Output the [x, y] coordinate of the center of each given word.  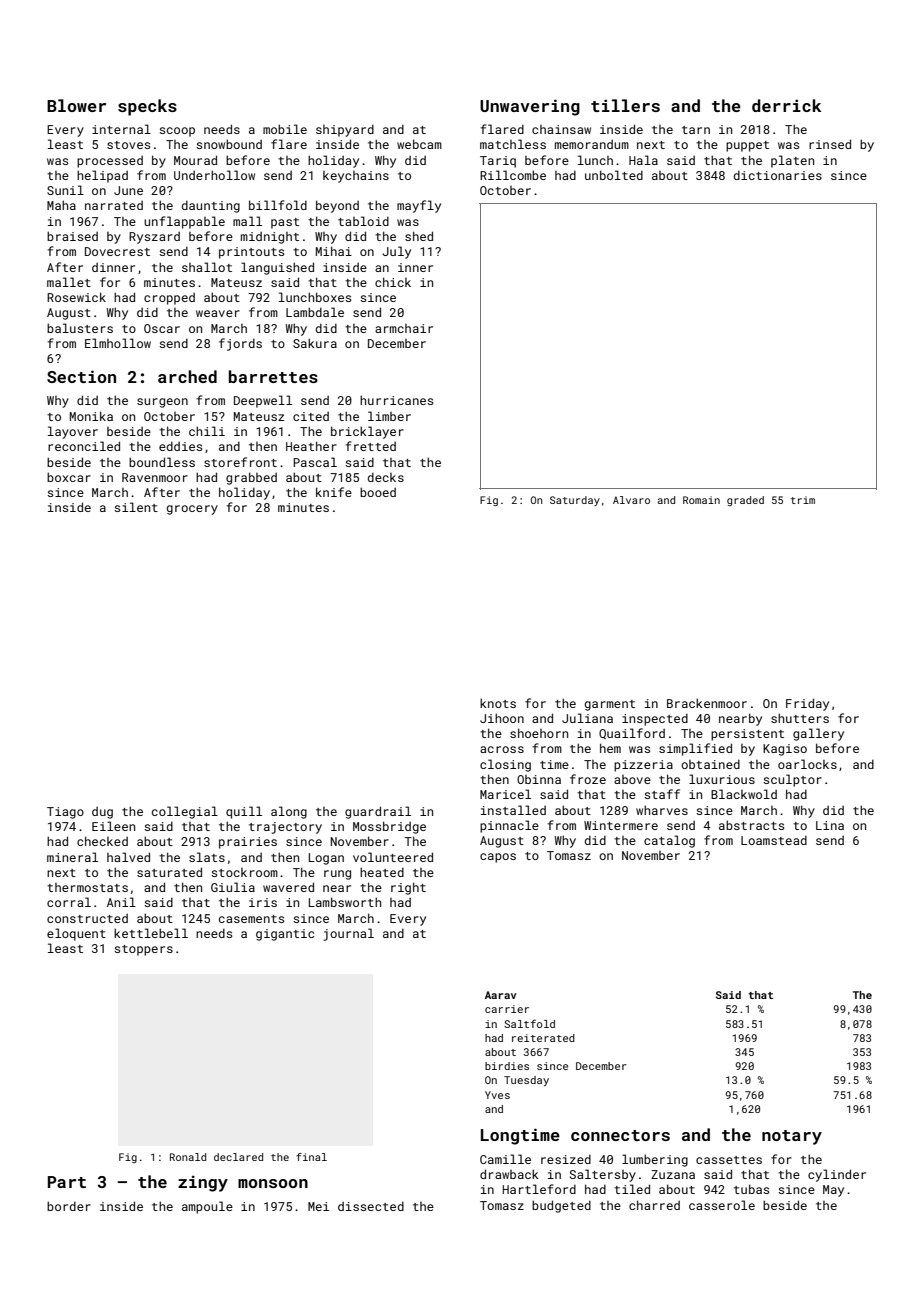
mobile [285, 129]
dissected [371, 1206]
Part [67, 1182]
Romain [701, 500]
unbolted [614, 175]
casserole [722, 1205]
